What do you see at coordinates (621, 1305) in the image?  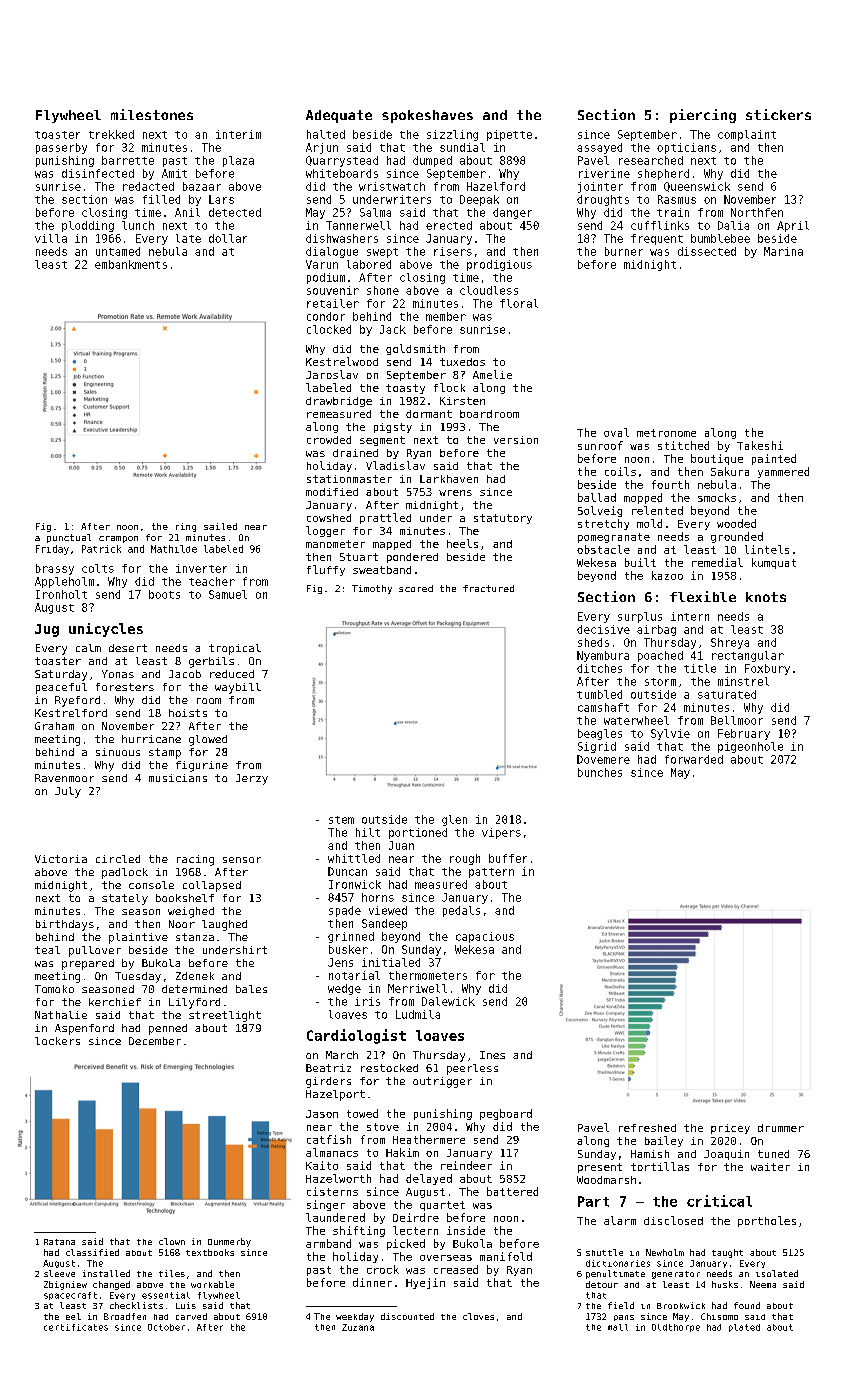 I see `field` at bounding box center [621, 1305].
